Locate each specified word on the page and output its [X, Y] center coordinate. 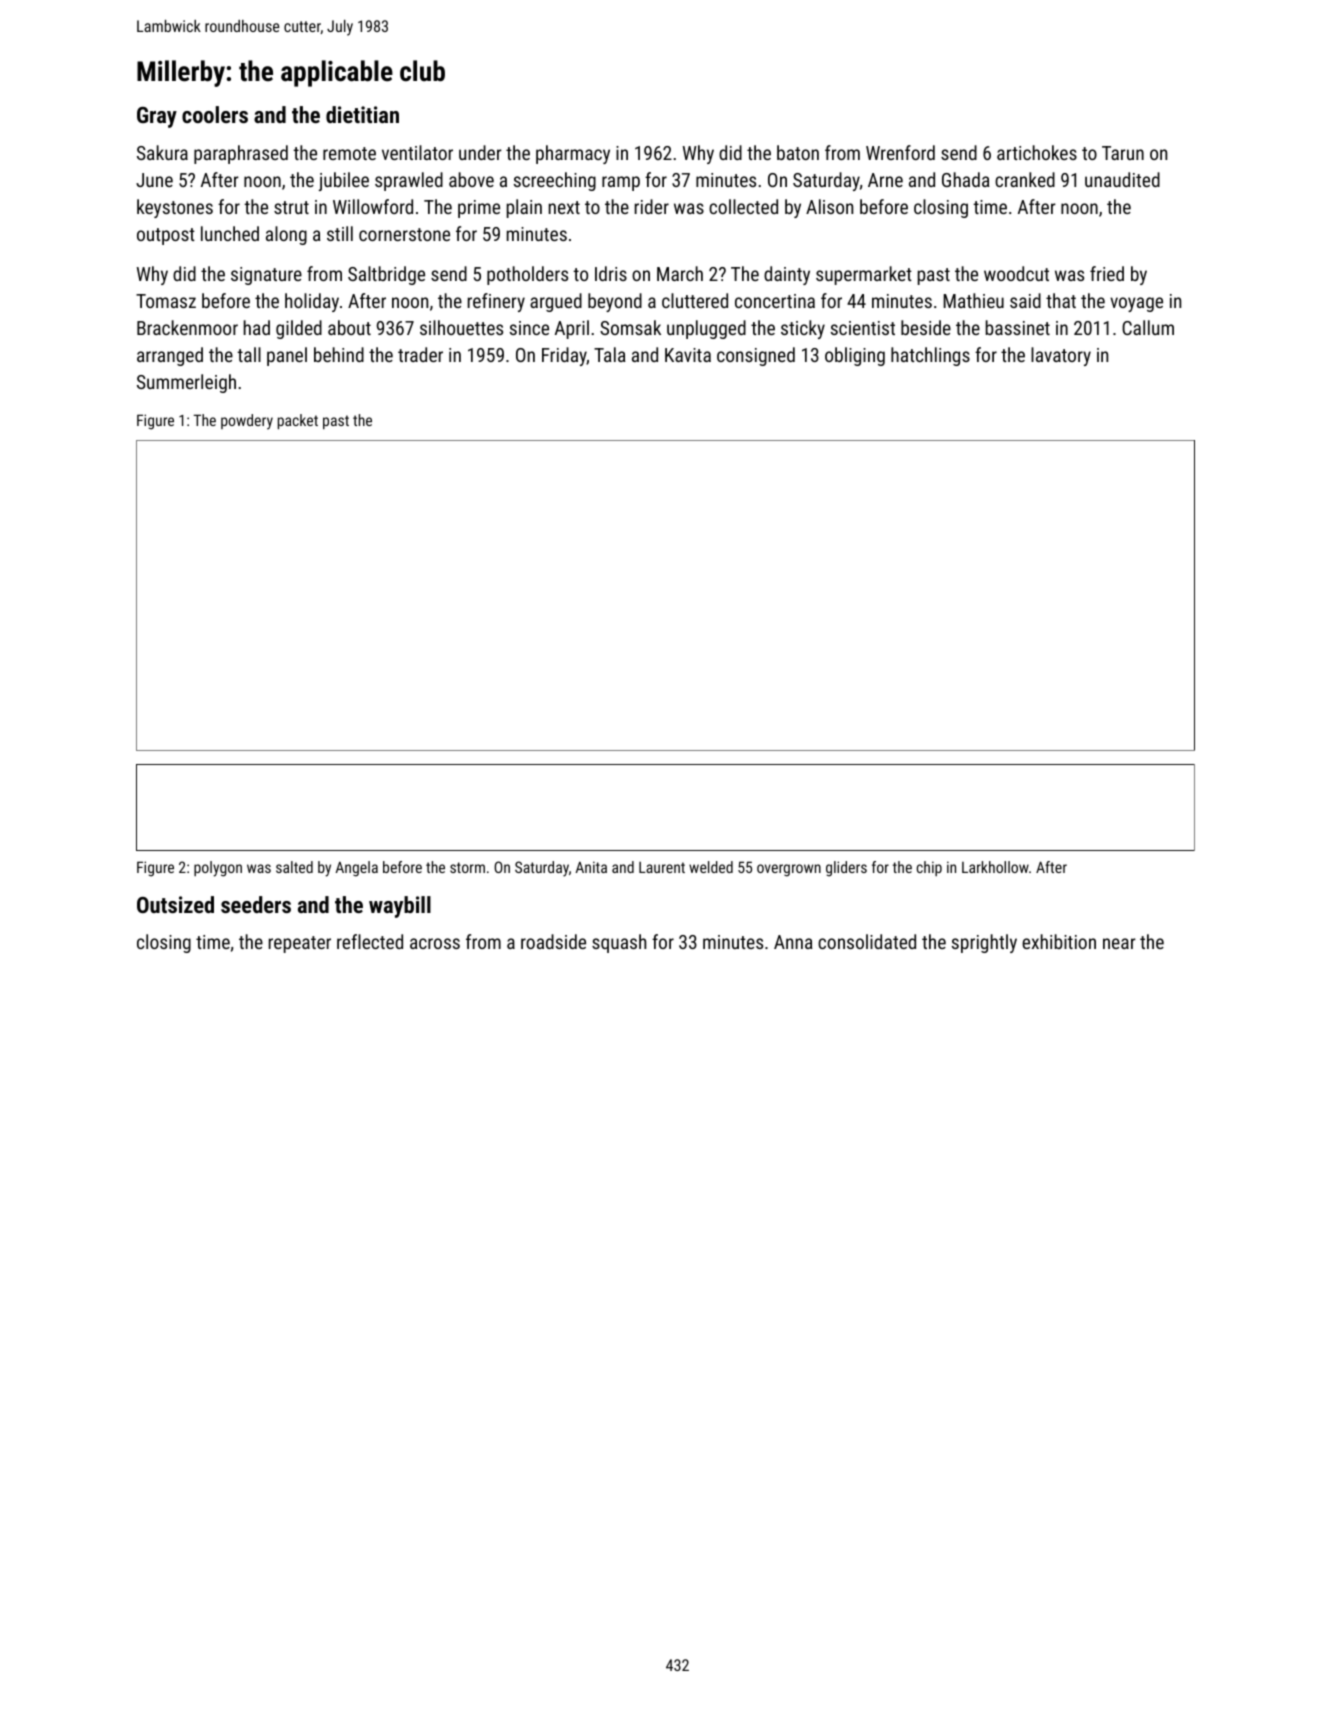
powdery [247, 422]
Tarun [1123, 153]
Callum [1148, 327]
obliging [855, 356]
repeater [300, 944]
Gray [157, 117]
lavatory [1061, 356]
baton [798, 152]
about [349, 327]
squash [619, 943]
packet [298, 421]
